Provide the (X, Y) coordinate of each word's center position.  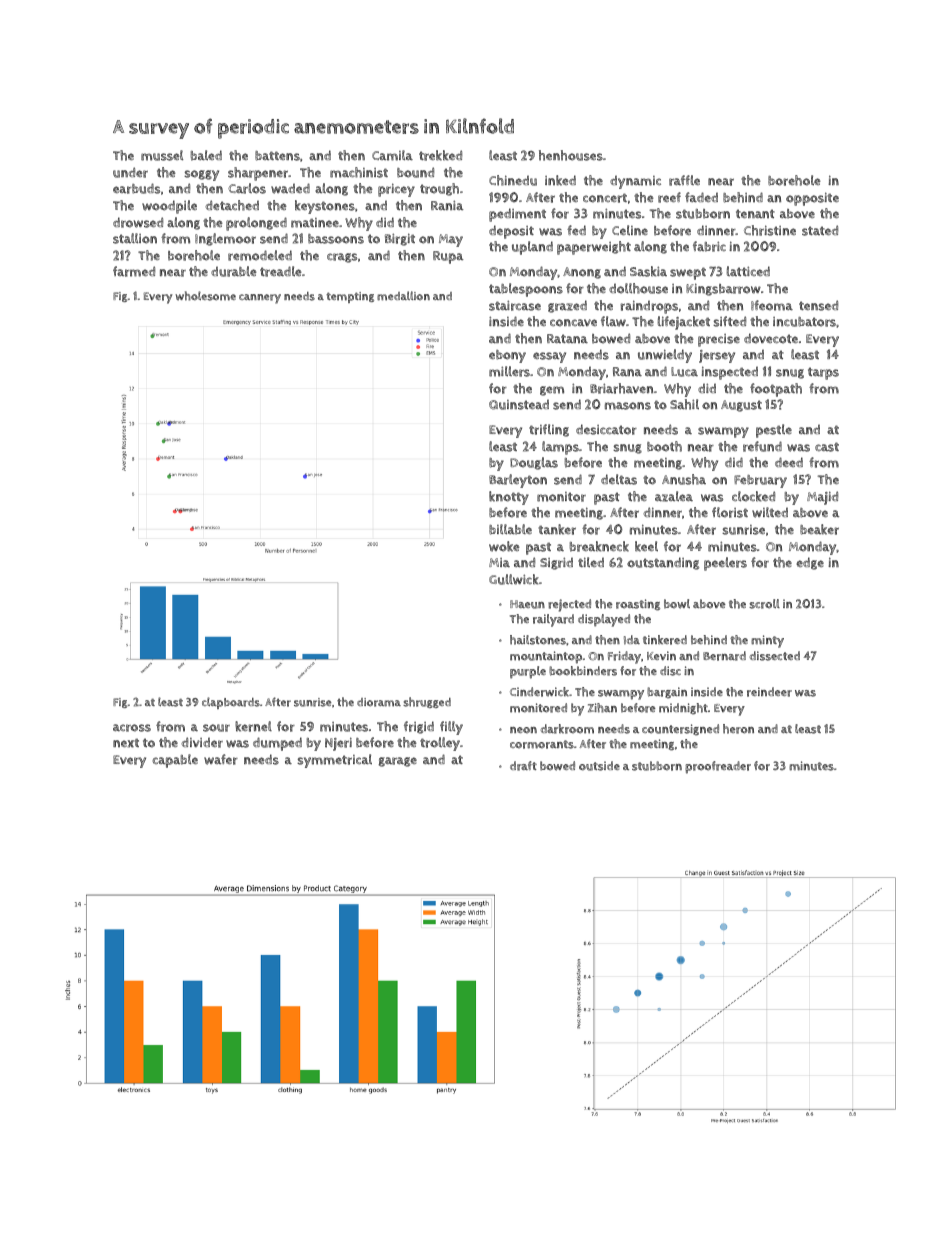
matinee (315, 223)
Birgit (400, 239)
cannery (260, 299)
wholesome (205, 296)
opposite (812, 199)
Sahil (684, 404)
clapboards (231, 703)
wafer (221, 759)
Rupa (448, 257)
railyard (553, 620)
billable (510, 529)
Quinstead (519, 404)
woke (504, 546)
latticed (748, 271)
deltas (619, 479)
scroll (764, 604)
